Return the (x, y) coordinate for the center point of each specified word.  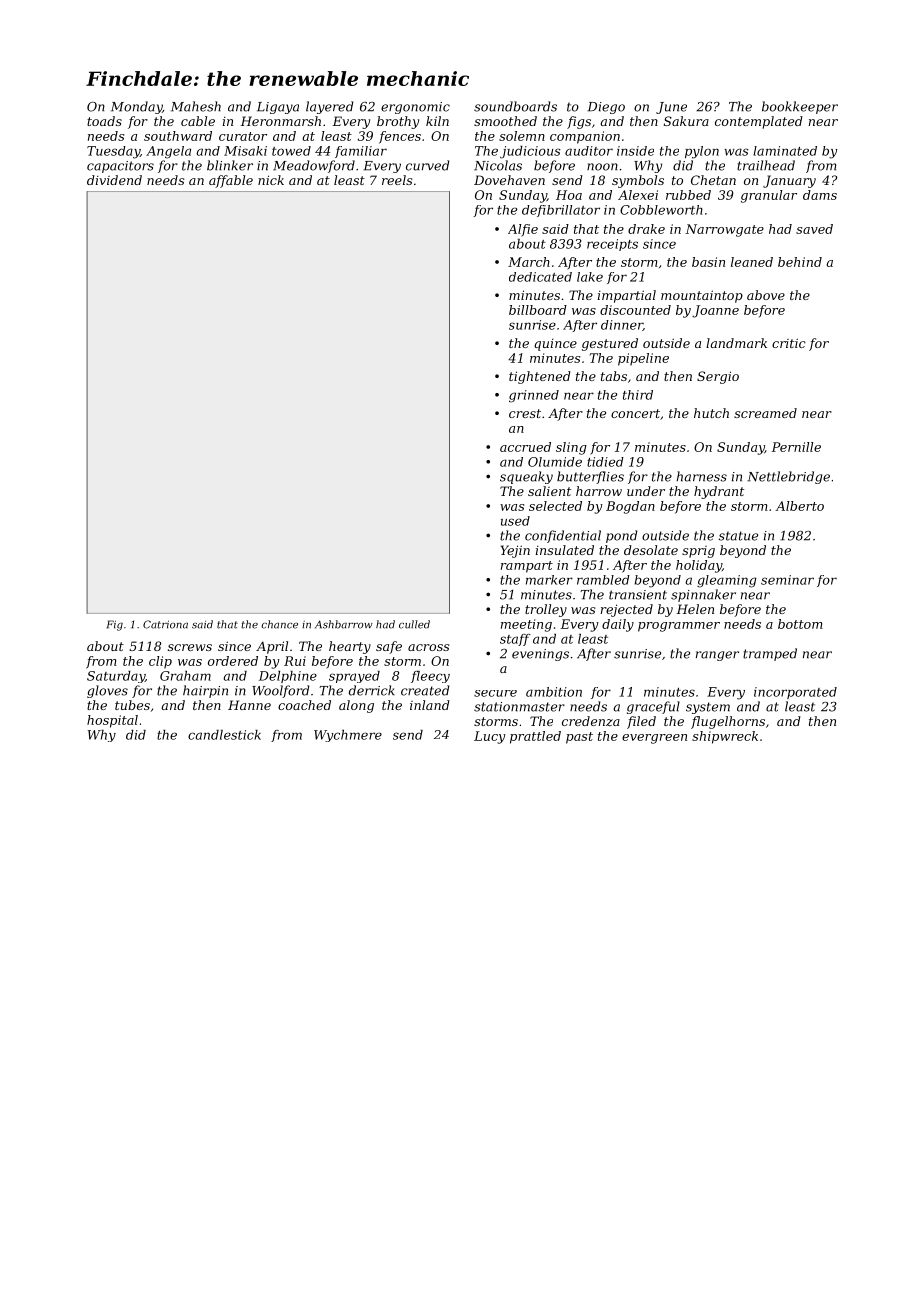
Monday (136, 107)
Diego (606, 108)
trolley (546, 610)
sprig (698, 552)
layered (329, 107)
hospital (112, 721)
